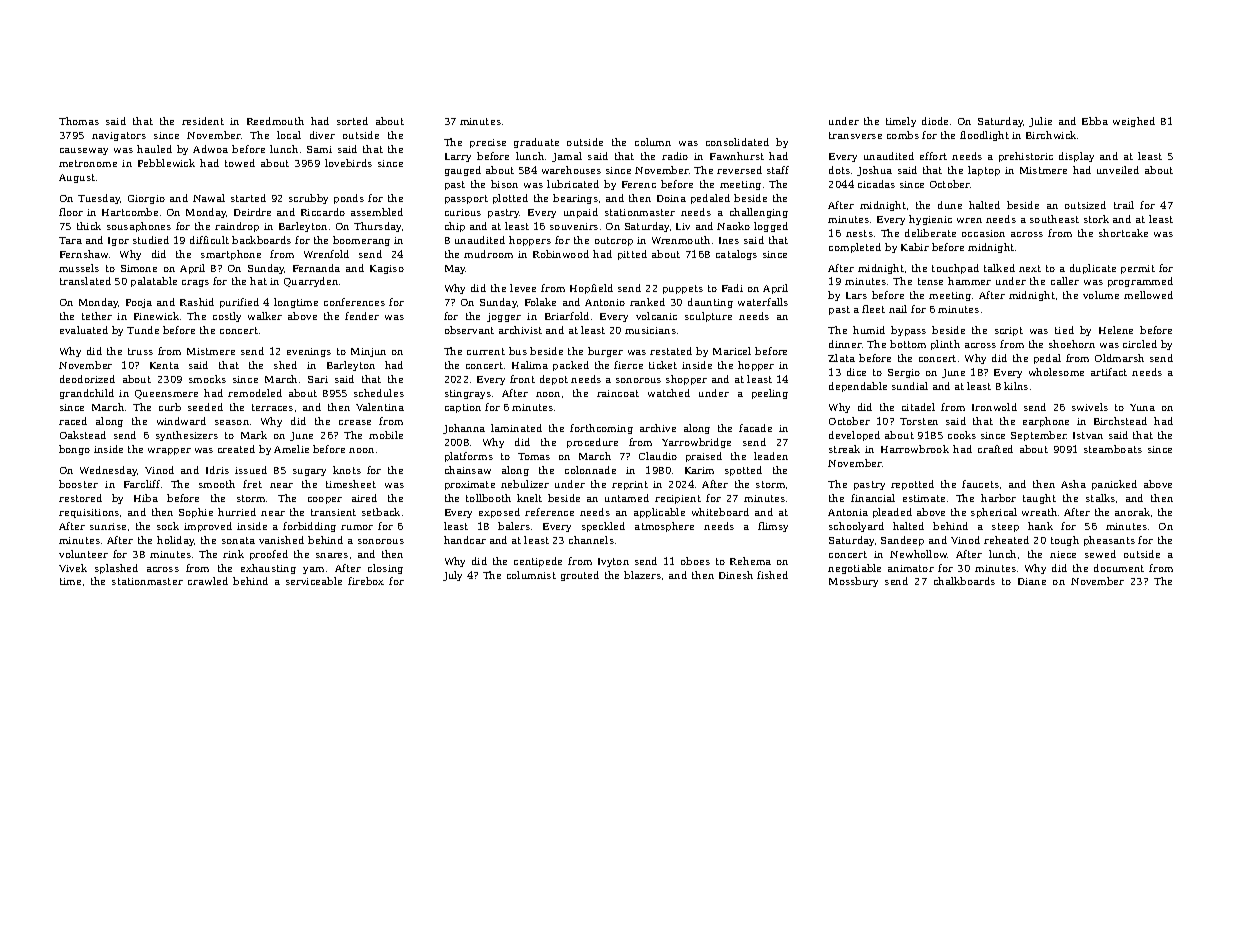 This screenshot has width=1233, height=952. I want to click on fender, so click(362, 316).
